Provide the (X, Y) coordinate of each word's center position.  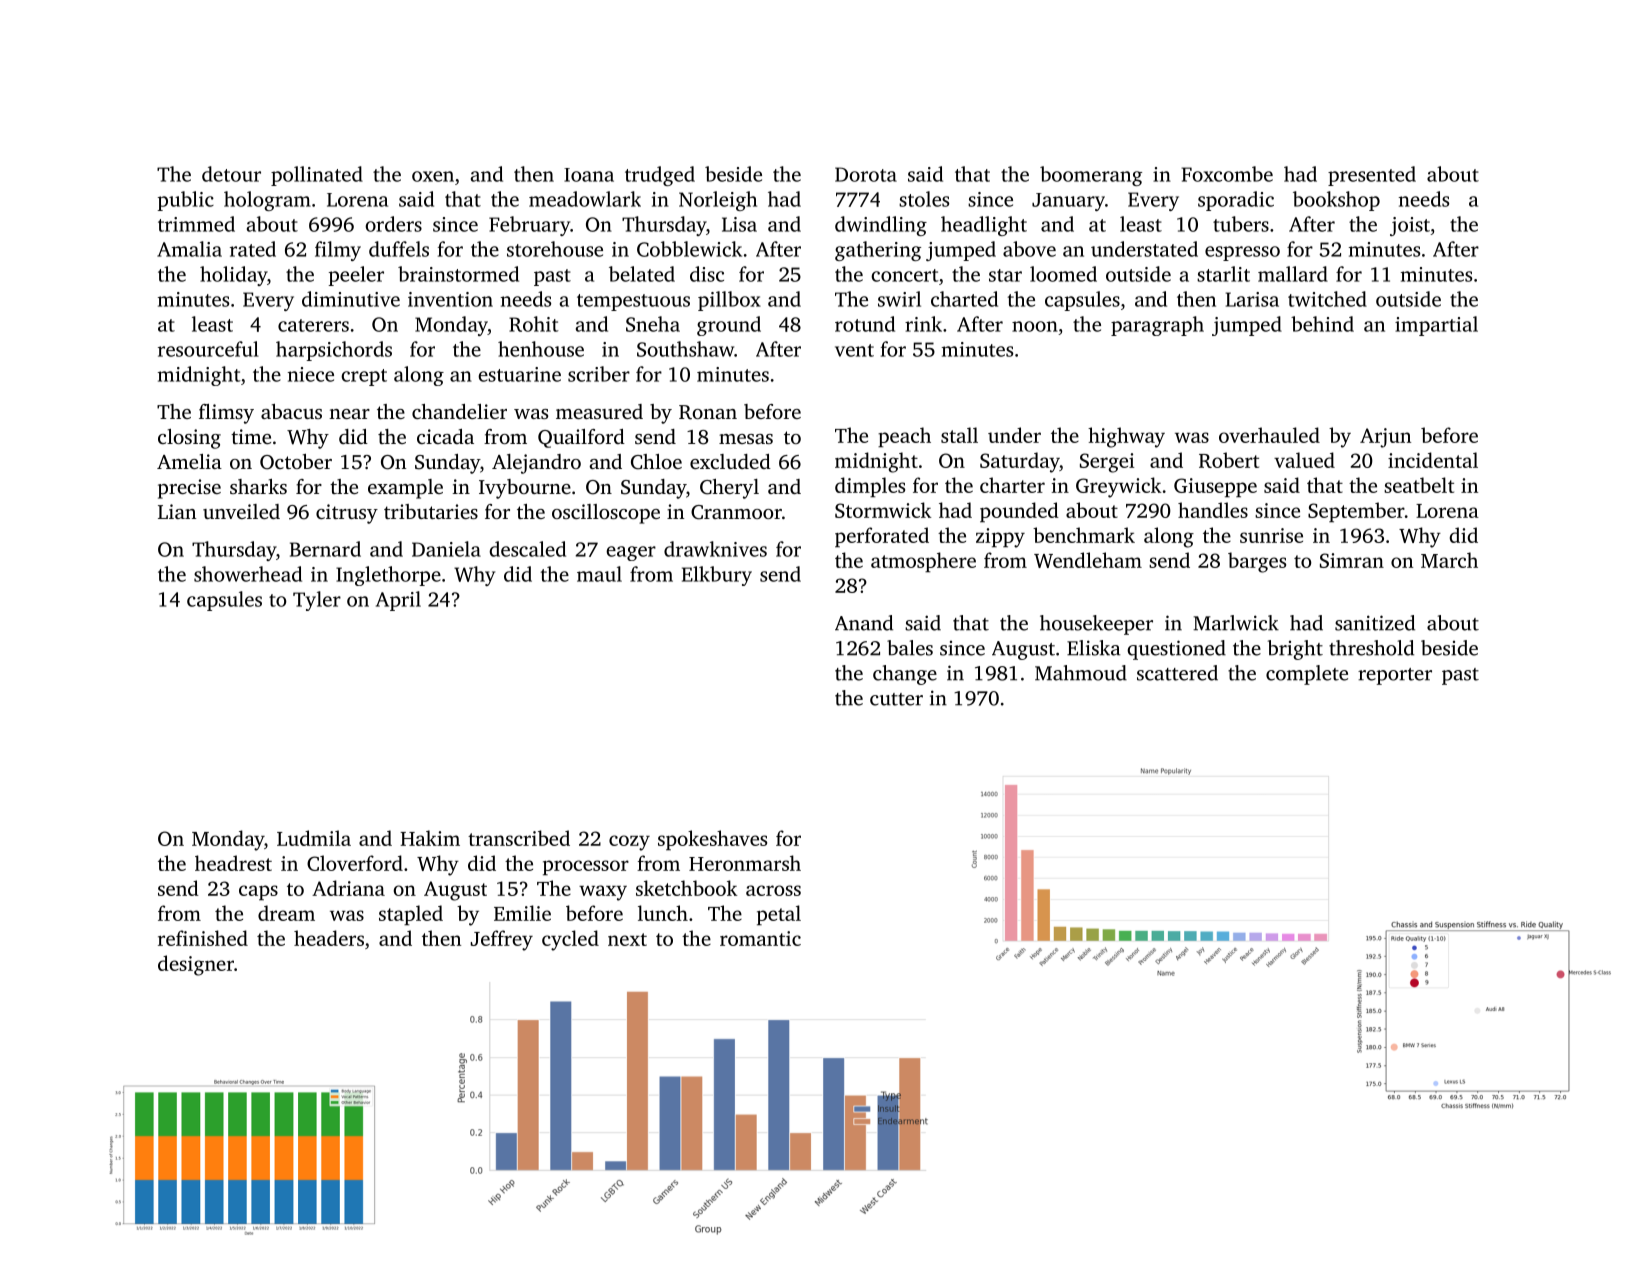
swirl (899, 299)
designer (196, 965)
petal (779, 915)
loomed (1063, 274)
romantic (760, 938)
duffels (399, 249)
